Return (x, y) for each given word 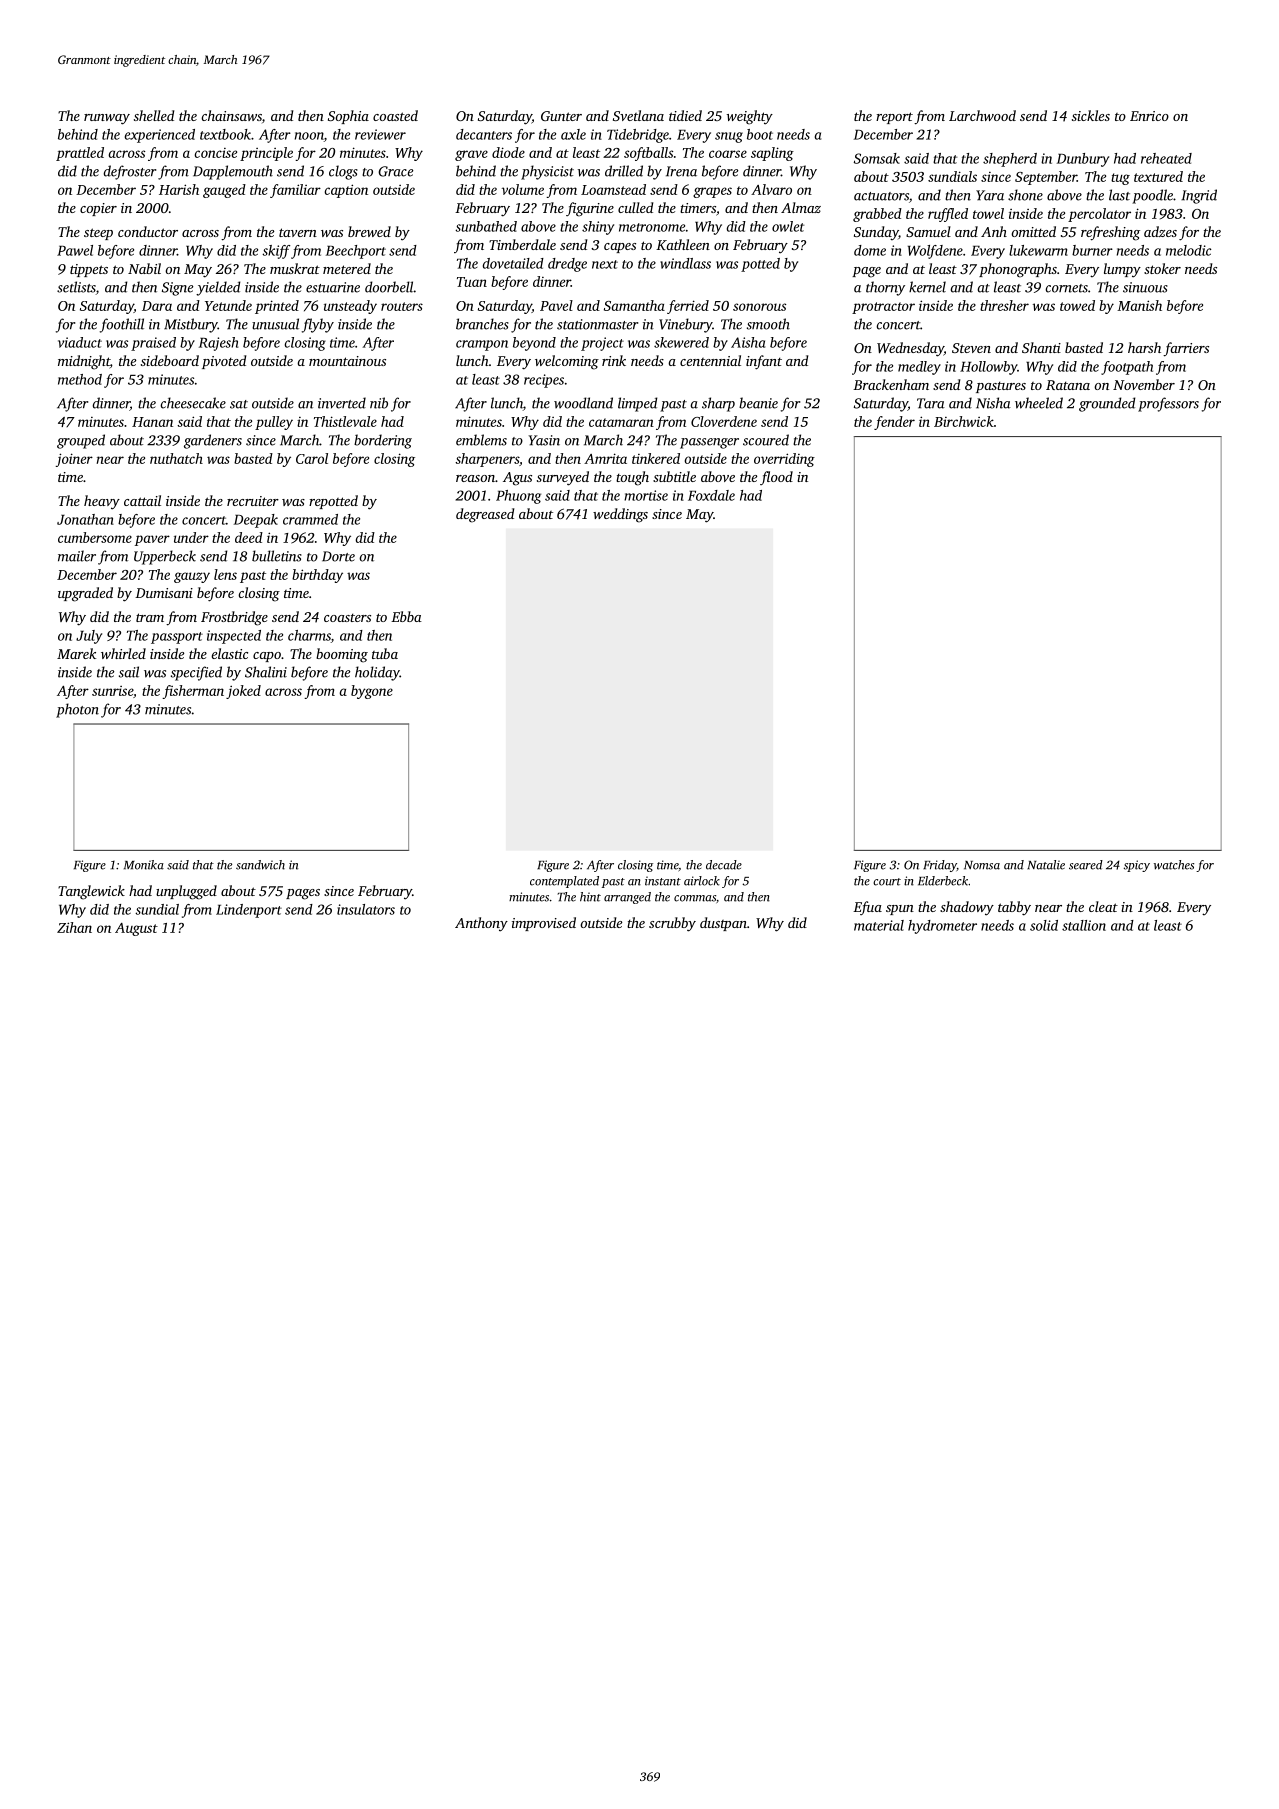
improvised (544, 924)
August (136, 929)
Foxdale (711, 495)
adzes (1160, 231)
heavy (102, 502)
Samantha (634, 305)
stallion (1084, 925)
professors (1168, 404)
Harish (179, 189)
